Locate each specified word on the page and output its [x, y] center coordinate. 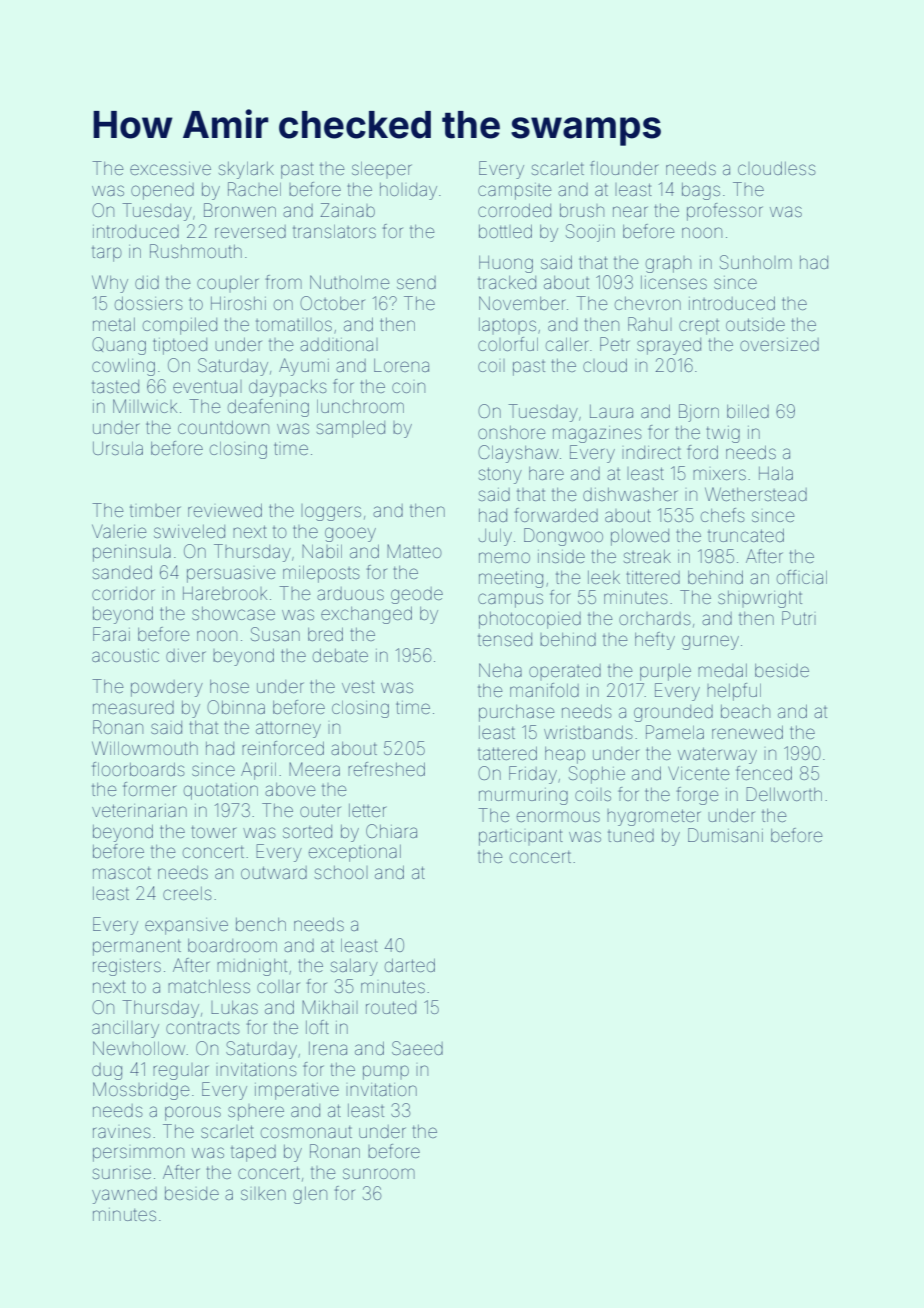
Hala [776, 473]
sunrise [122, 1172]
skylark [246, 170]
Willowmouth [145, 748]
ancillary [125, 1029]
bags [701, 191]
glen [310, 1195]
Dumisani [725, 835]
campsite [514, 191]
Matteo [414, 551]
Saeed [417, 1048]
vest [358, 686]
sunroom [379, 1173]
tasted [115, 386]
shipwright [760, 599]
